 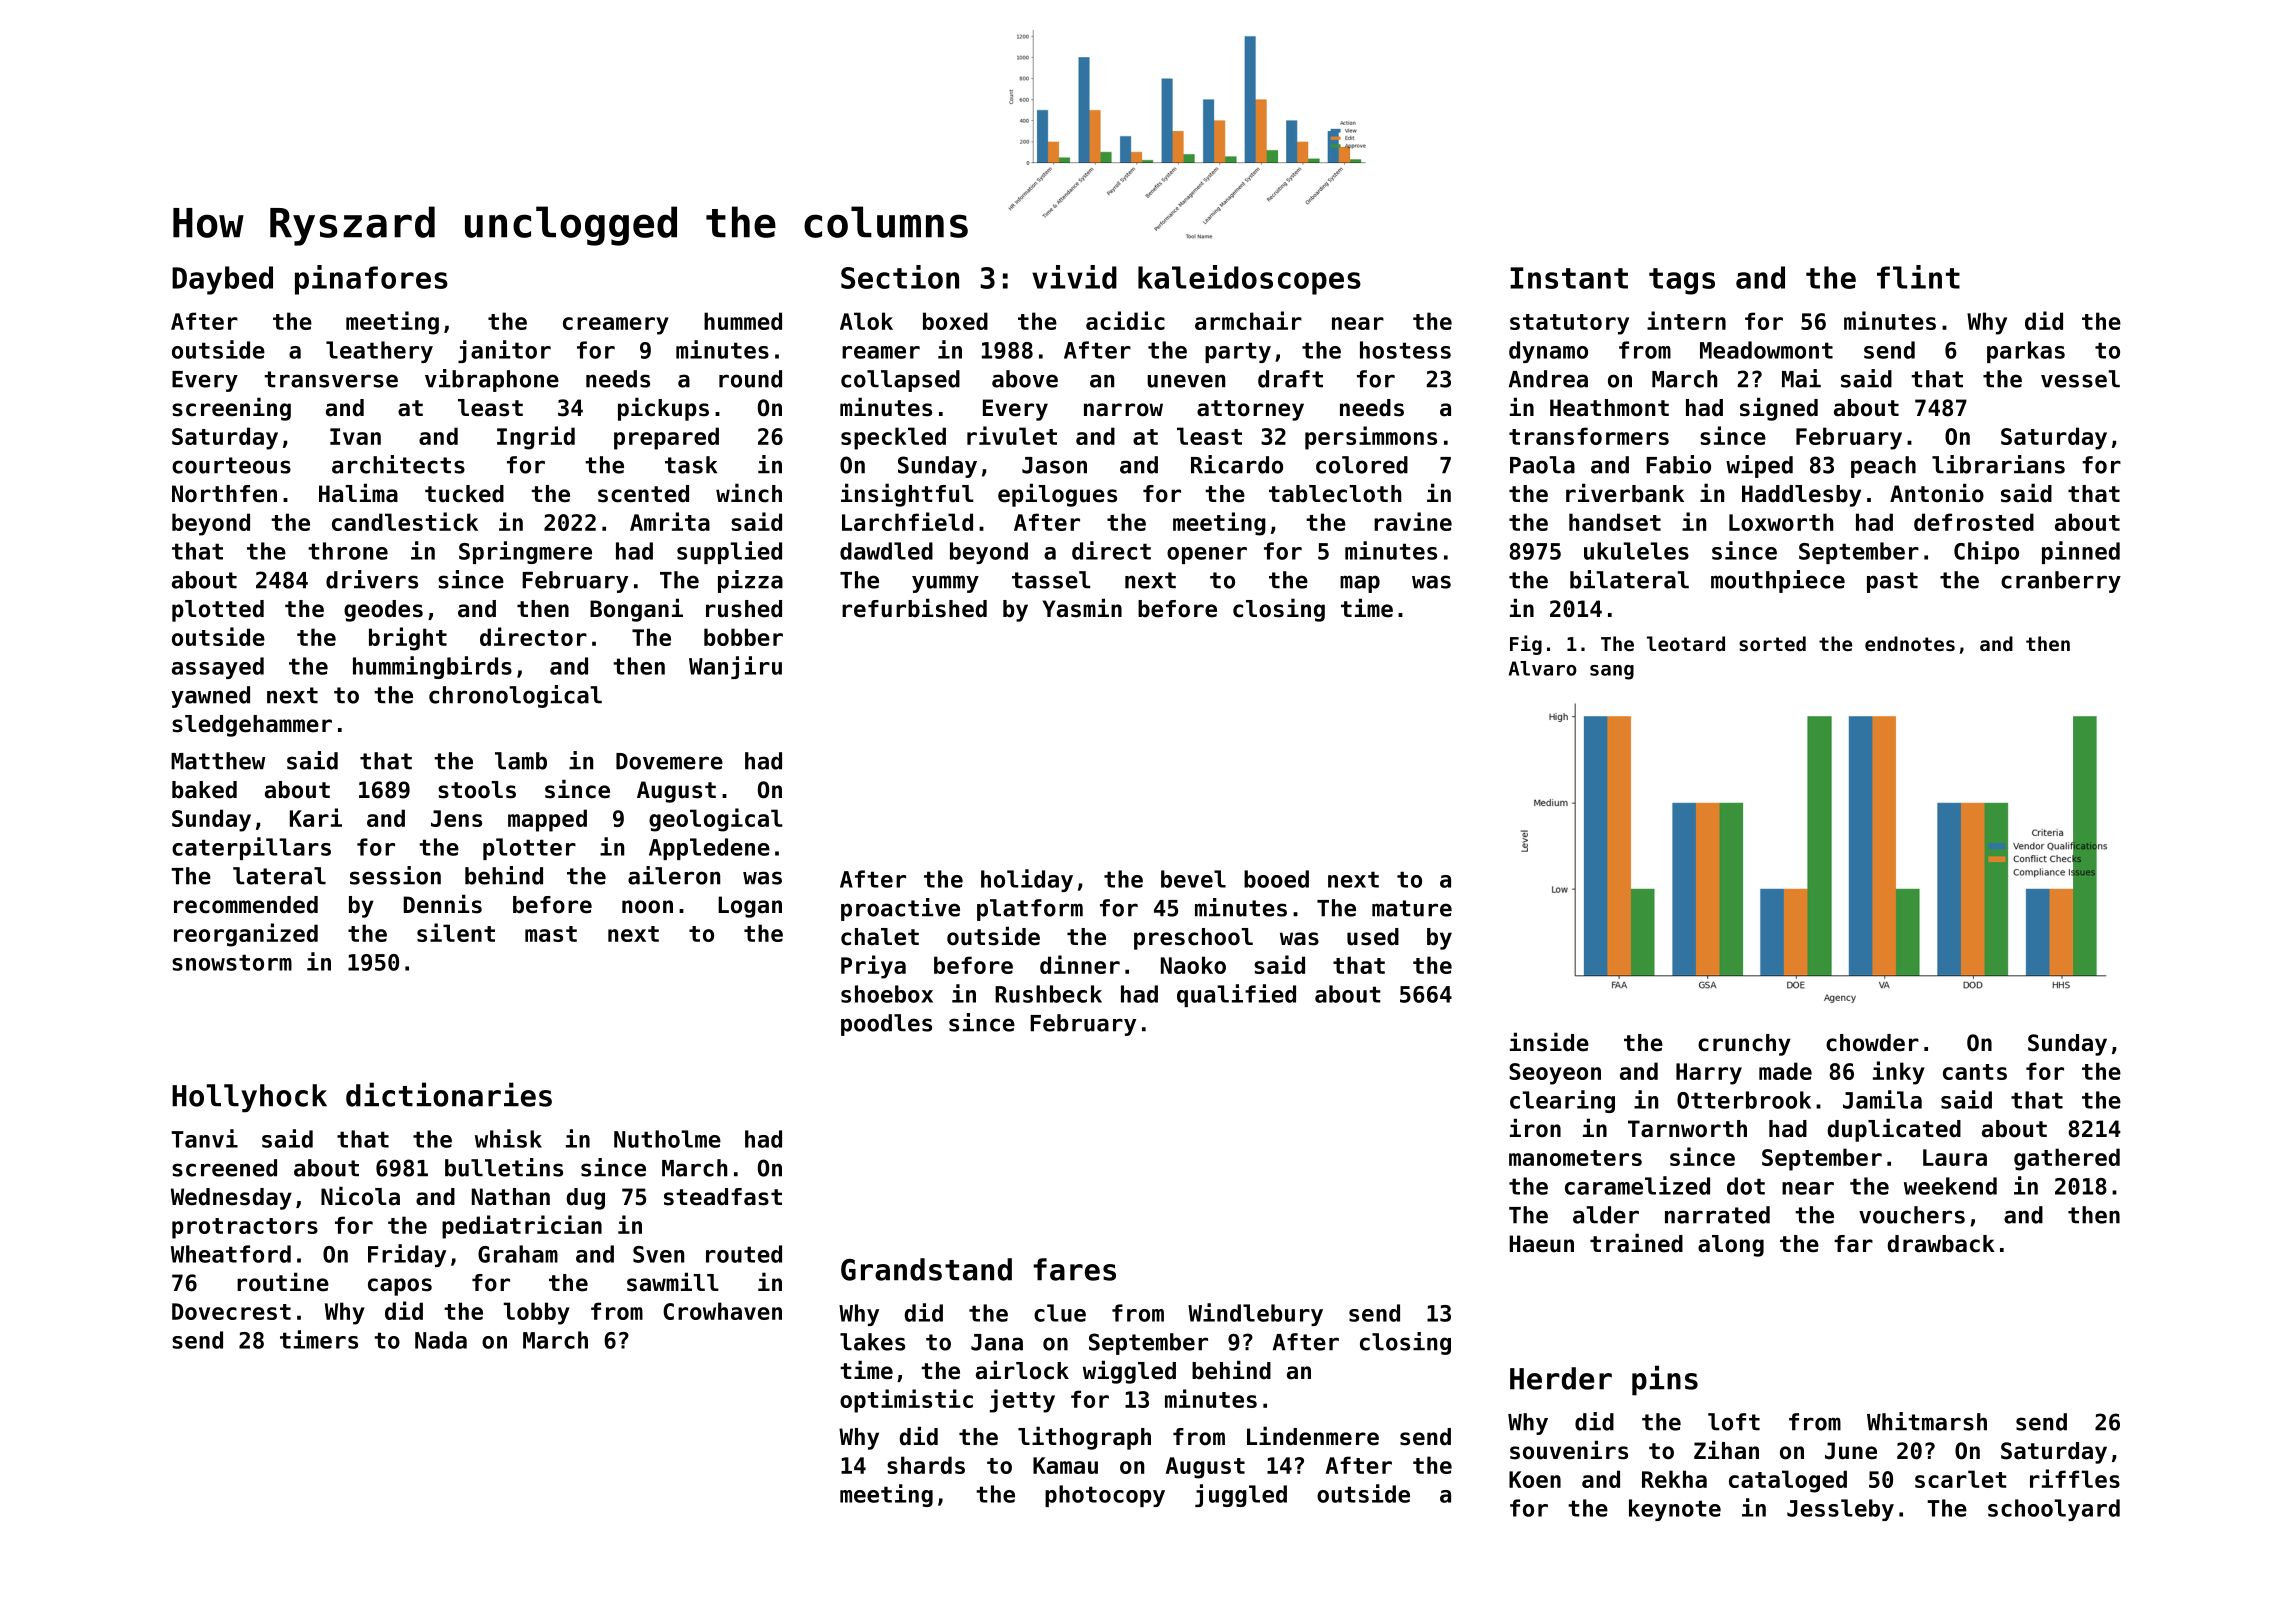 I want to click on session, so click(x=395, y=875).
